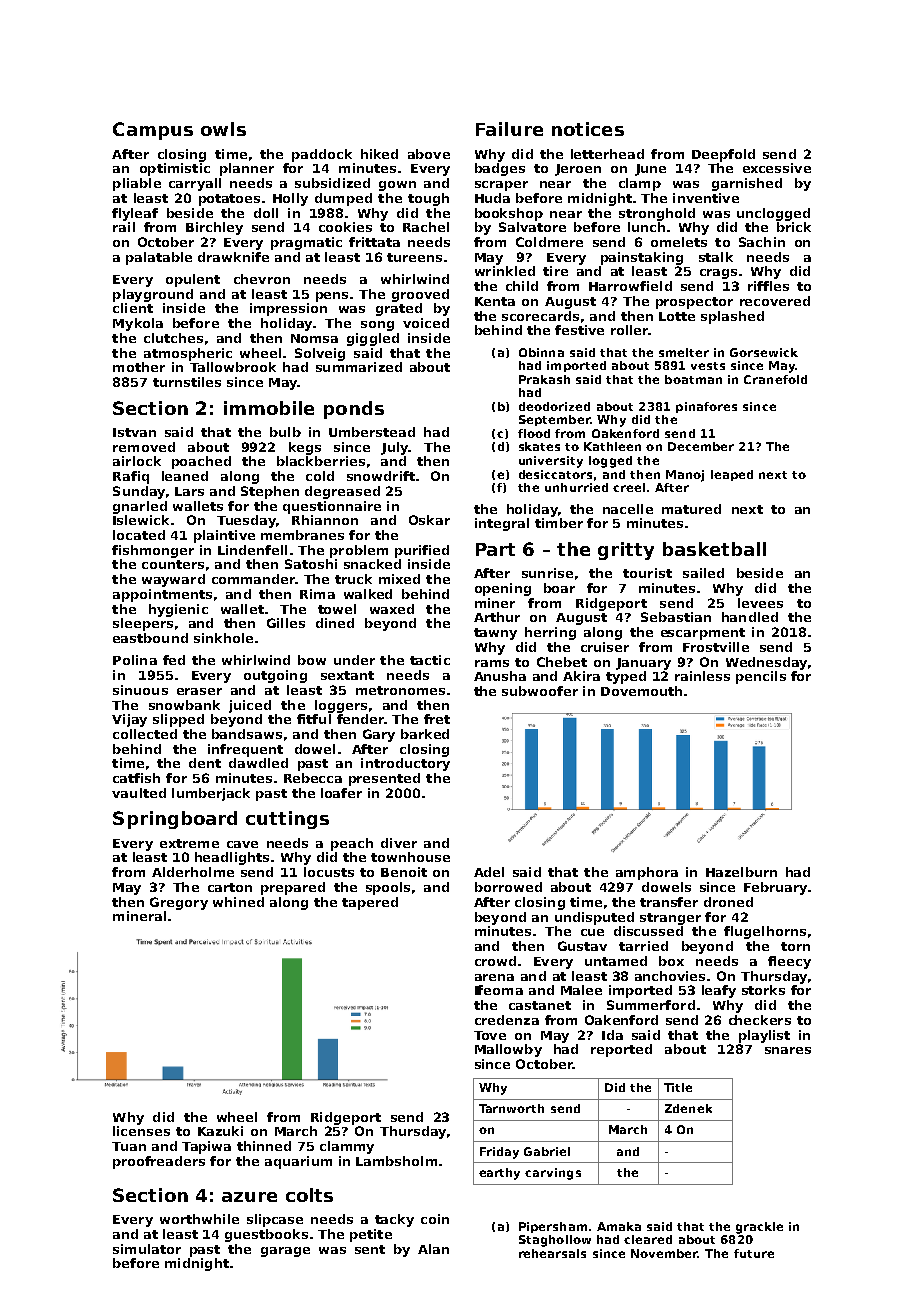 The width and height of the page is (924, 1308). I want to click on drawknife, so click(233, 257).
